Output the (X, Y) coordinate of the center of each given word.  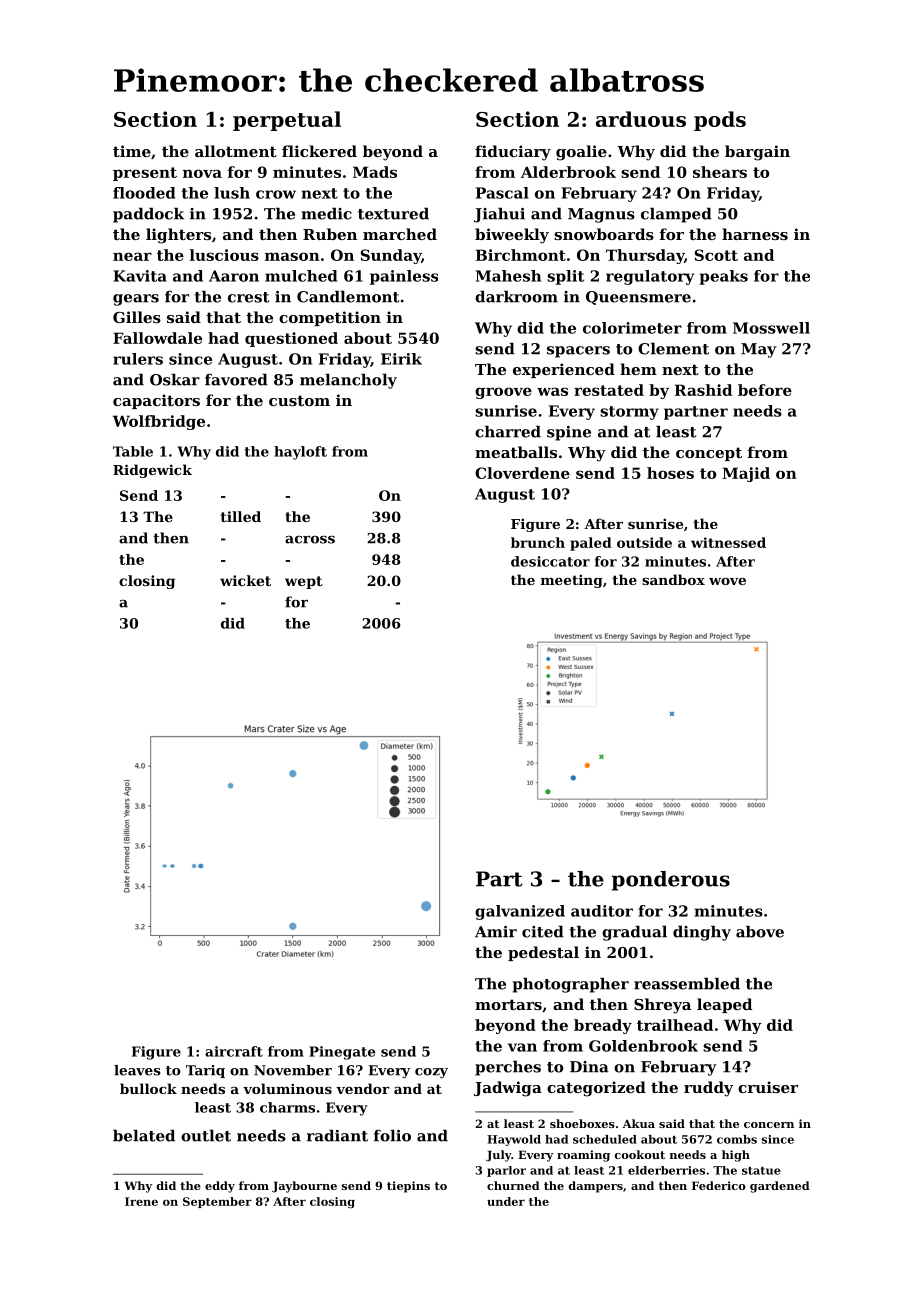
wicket (245, 580)
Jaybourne (304, 1187)
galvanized (520, 912)
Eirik (401, 359)
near (132, 256)
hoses (670, 473)
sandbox (673, 579)
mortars (508, 1004)
